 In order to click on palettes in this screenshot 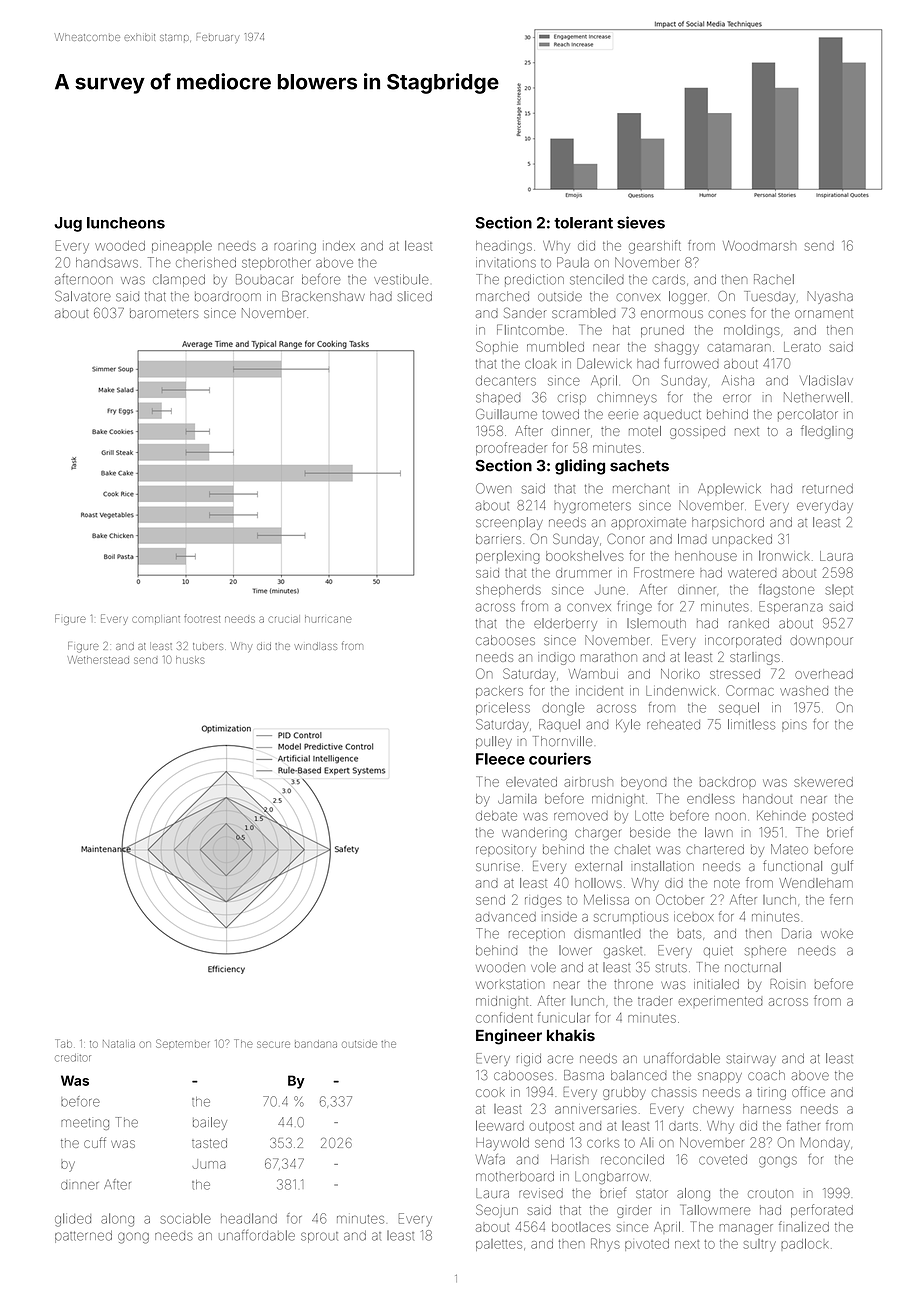, I will do `click(499, 1245)`.
